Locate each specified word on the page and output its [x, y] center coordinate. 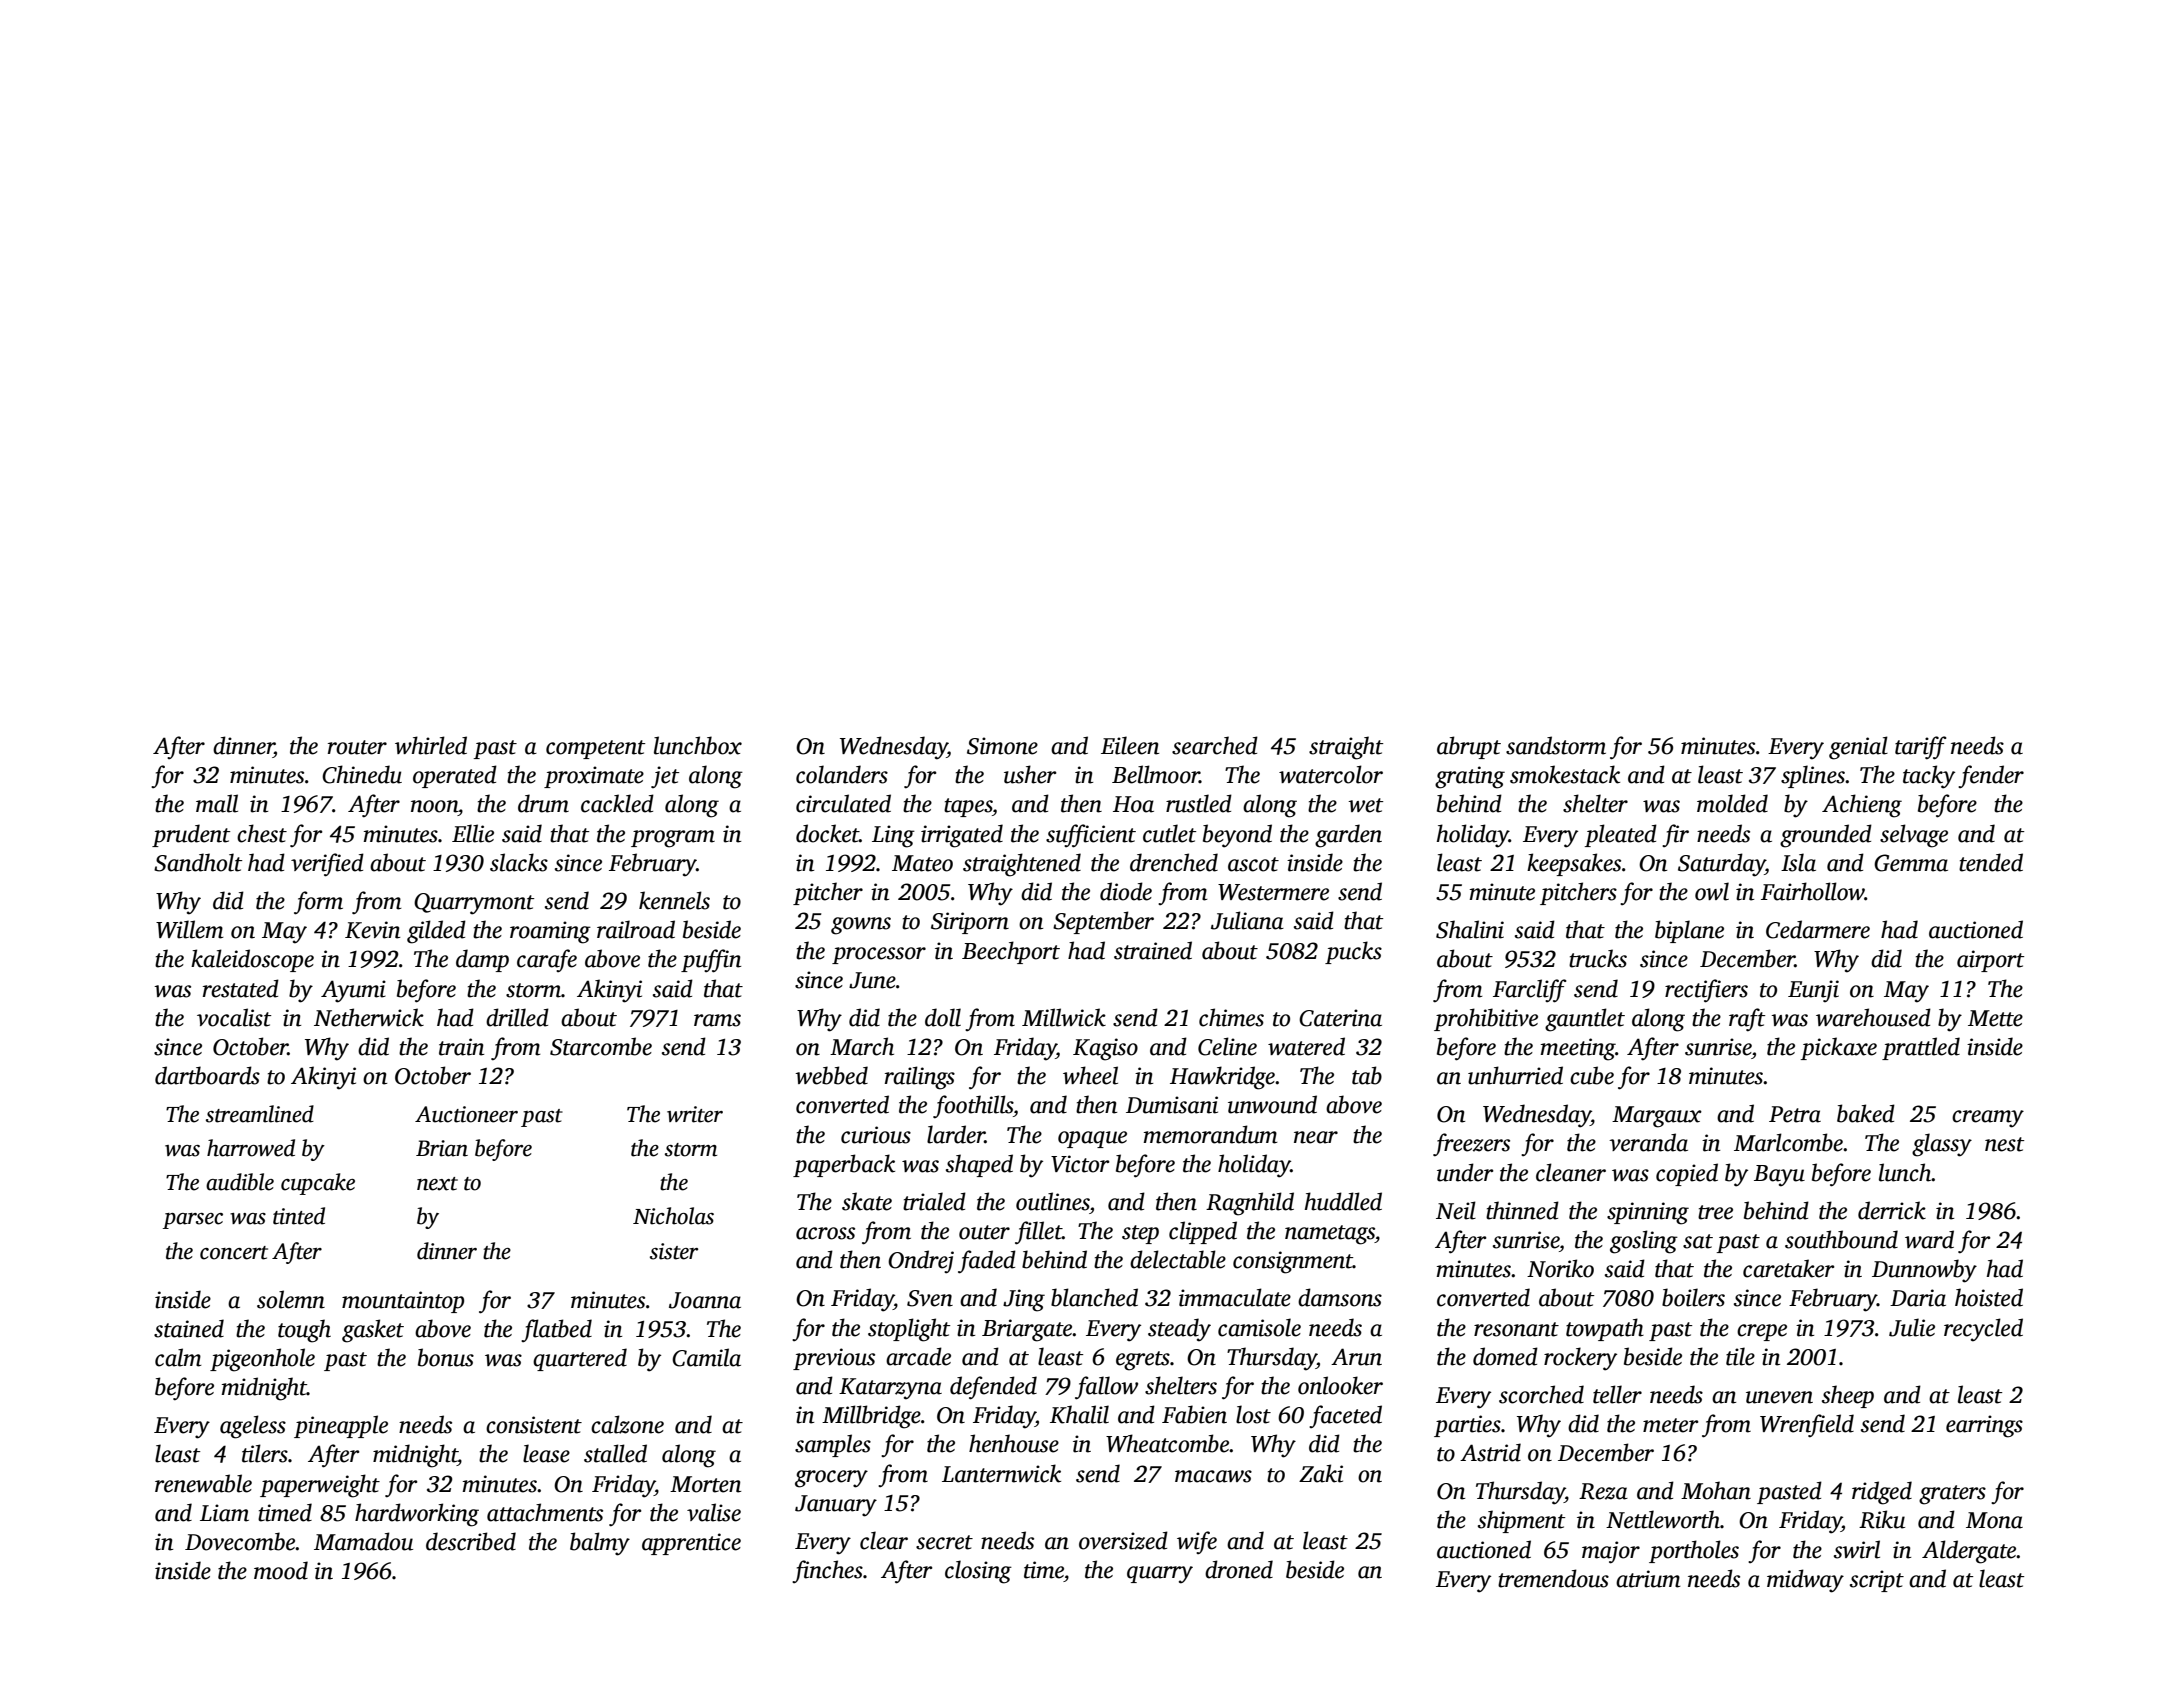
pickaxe [1838, 1048]
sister [674, 1251]
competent [595, 749]
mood [281, 1570]
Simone [1002, 746]
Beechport [1011, 952]
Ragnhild [1250, 1204]
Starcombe [601, 1046]
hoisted [1989, 1297]
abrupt [1469, 747]
